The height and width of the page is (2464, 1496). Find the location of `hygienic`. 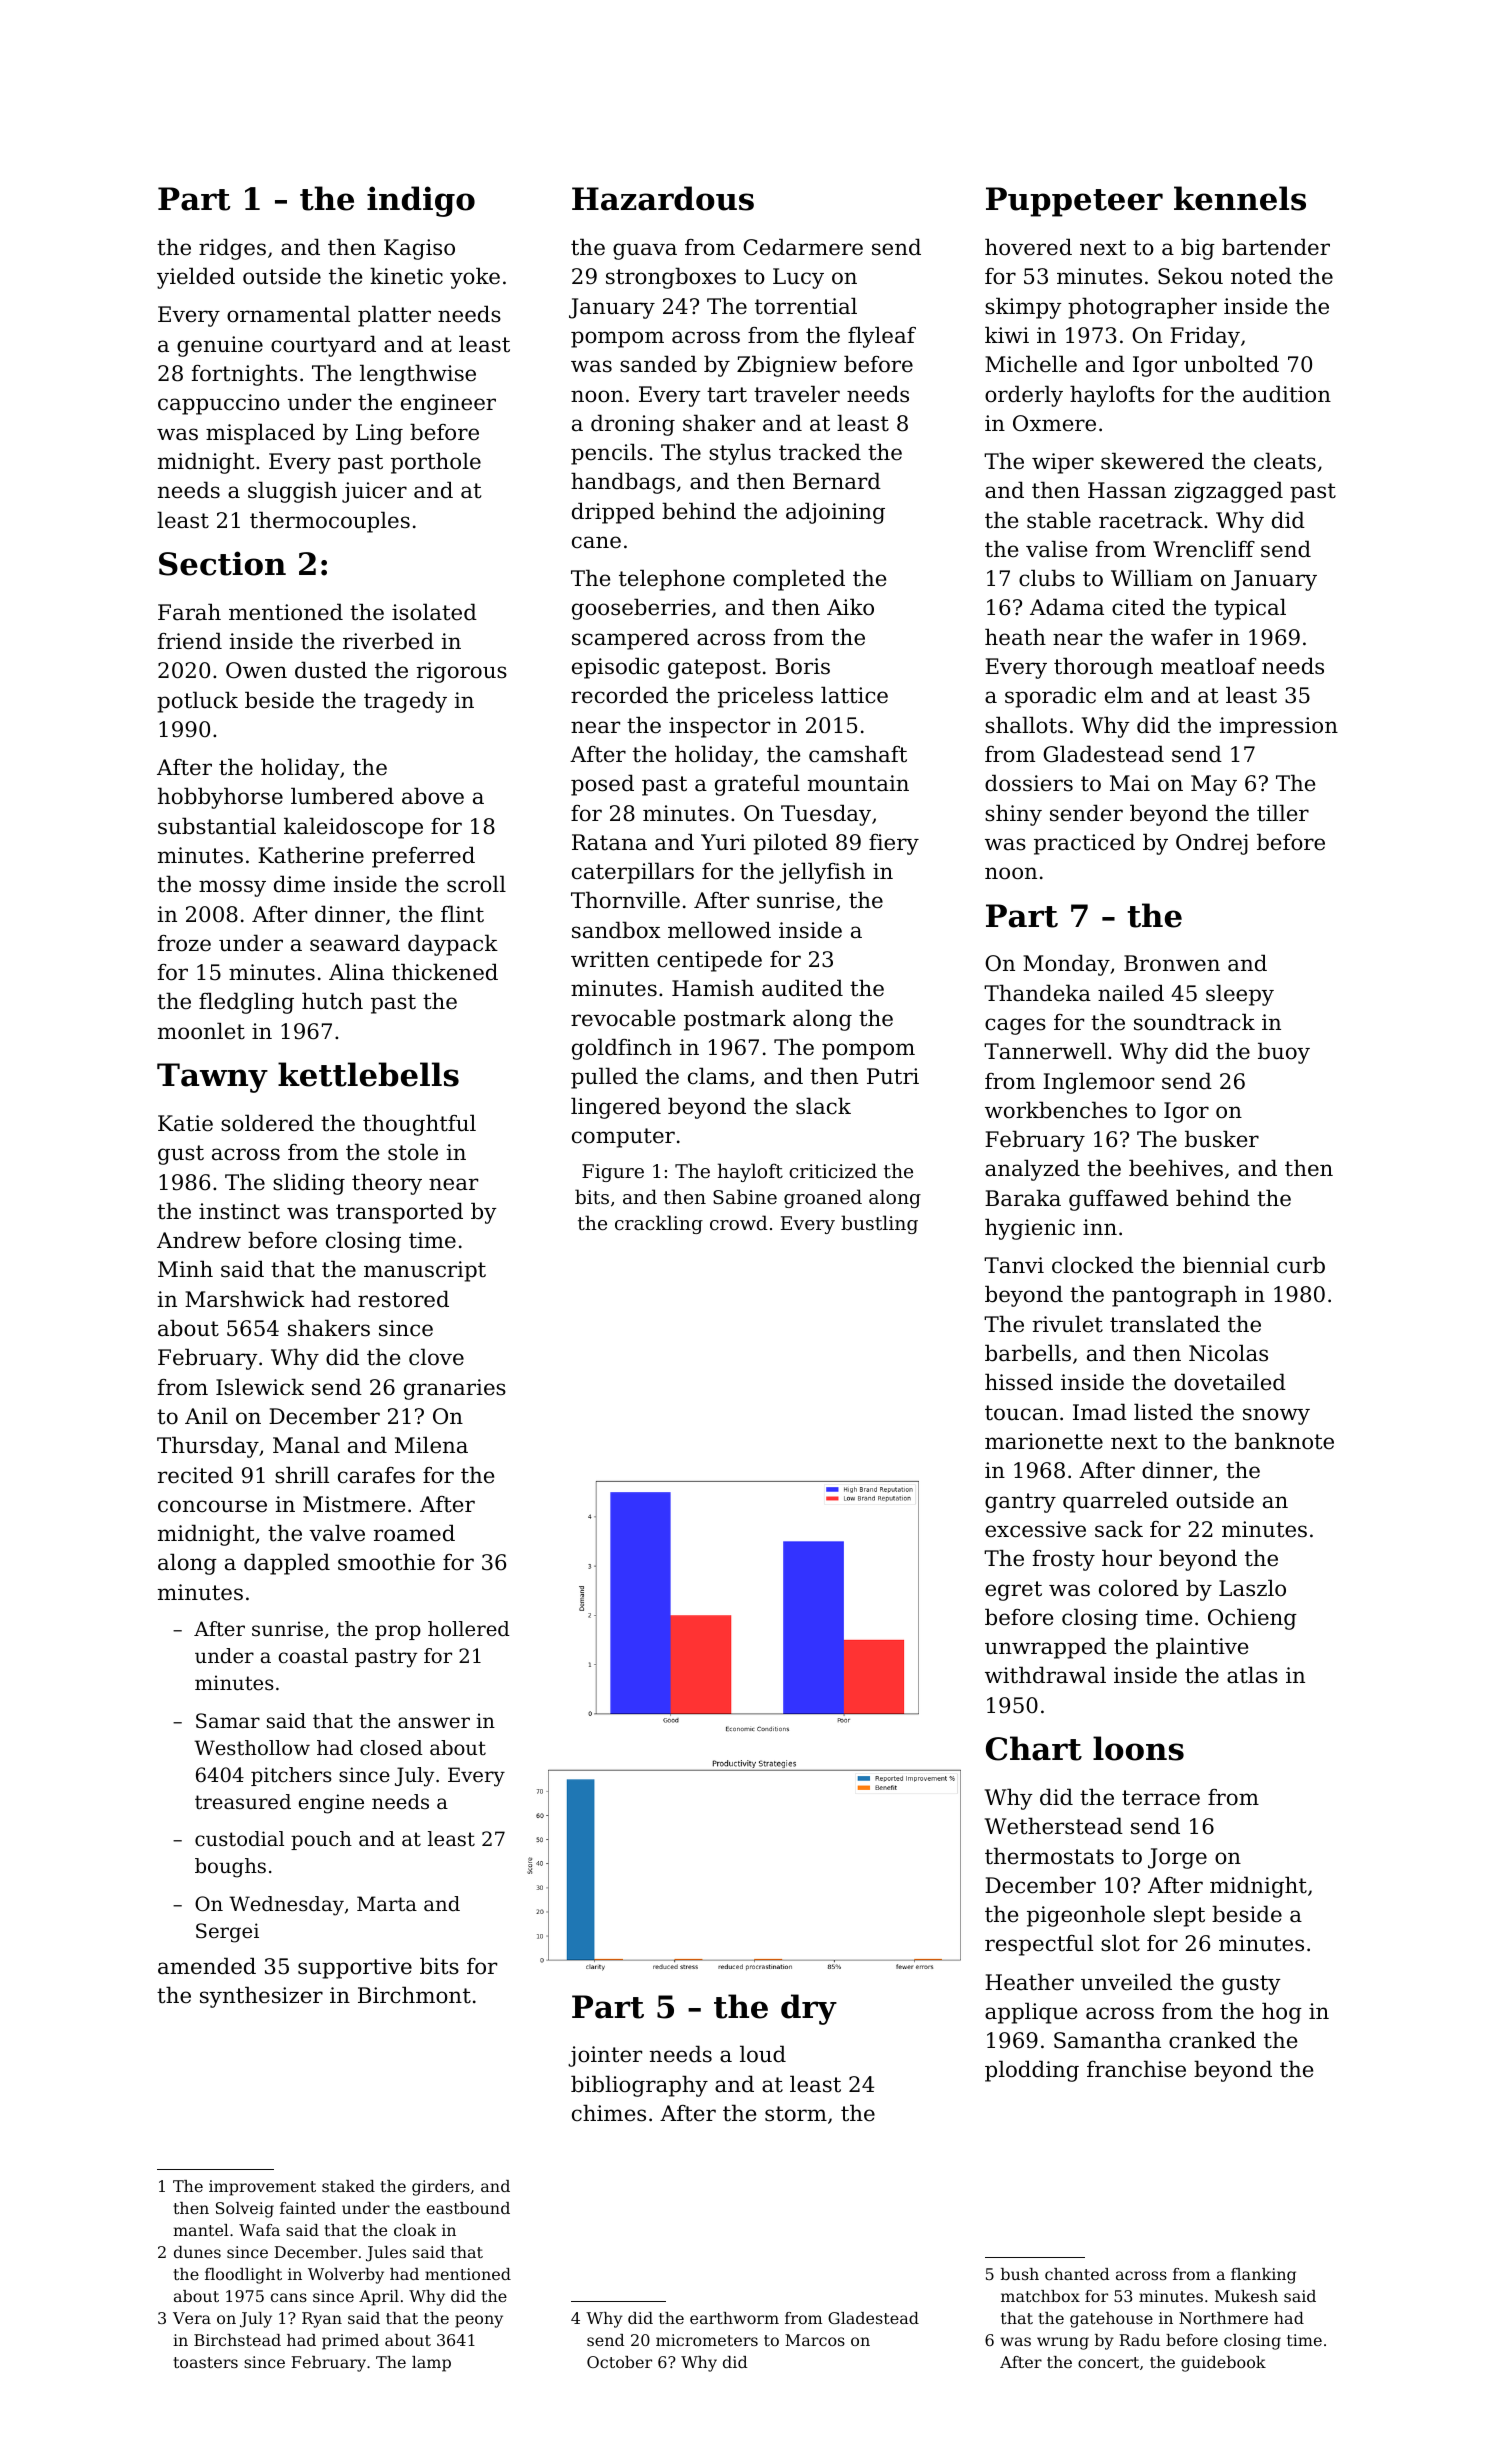

hygienic is located at coordinates (1030, 1229).
